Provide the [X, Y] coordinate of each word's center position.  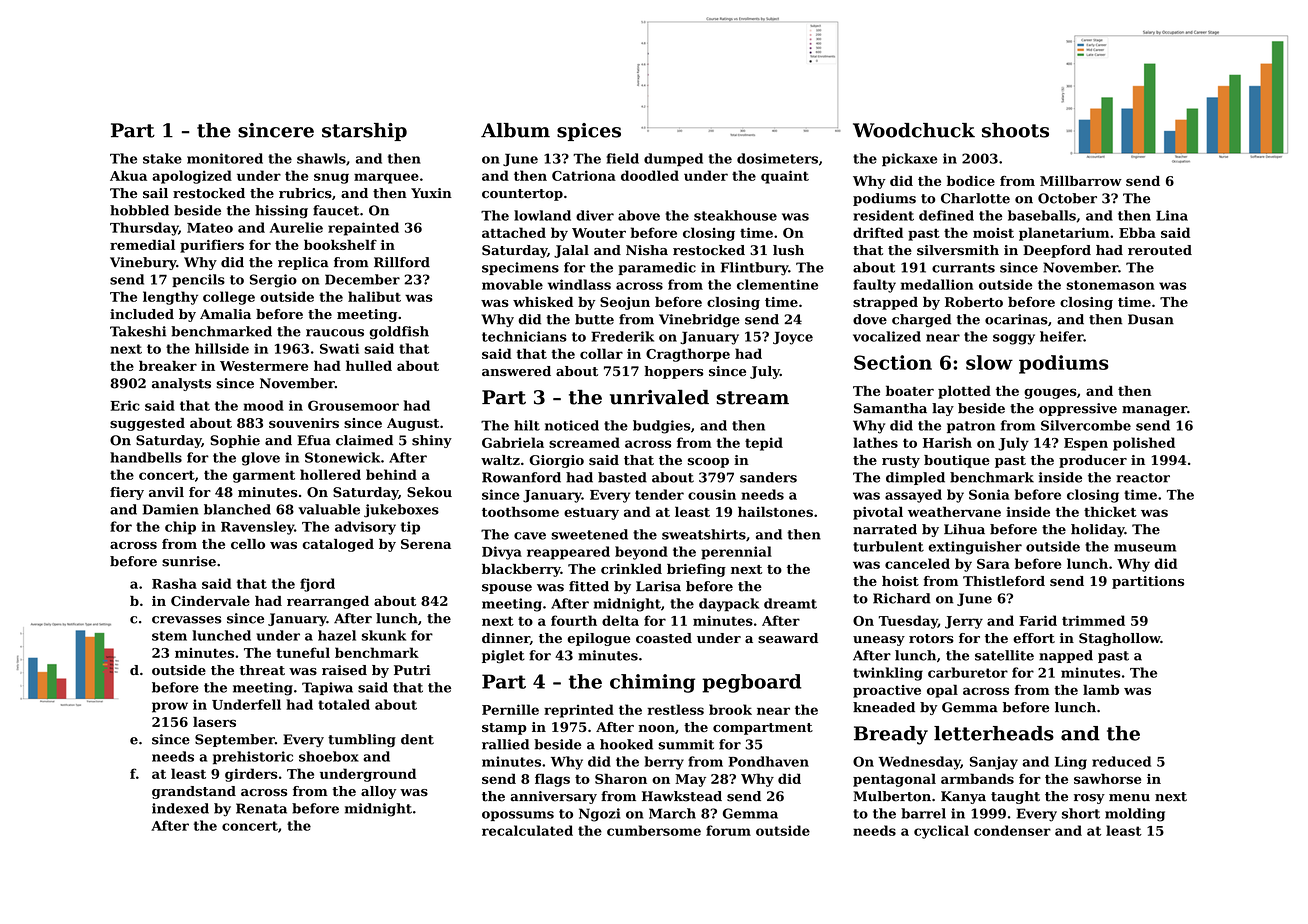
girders [251, 775]
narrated [885, 529]
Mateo [210, 228]
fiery [127, 493]
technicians [524, 336]
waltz [500, 460]
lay [943, 409]
